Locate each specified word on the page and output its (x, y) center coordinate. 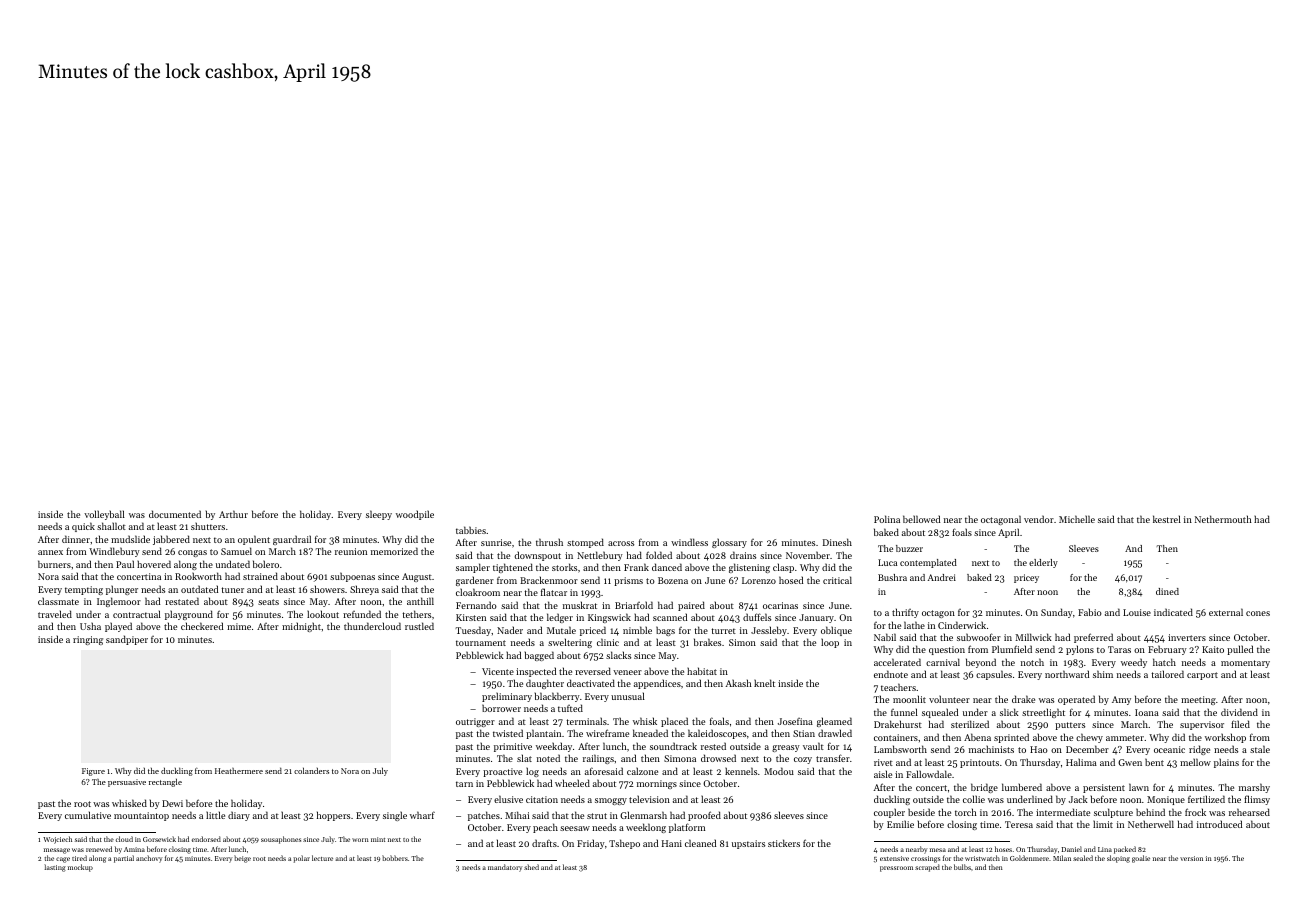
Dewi (172, 803)
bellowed (921, 519)
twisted (508, 733)
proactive (502, 772)
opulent (254, 540)
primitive (513, 747)
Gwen (1130, 762)
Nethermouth (1223, 519)
